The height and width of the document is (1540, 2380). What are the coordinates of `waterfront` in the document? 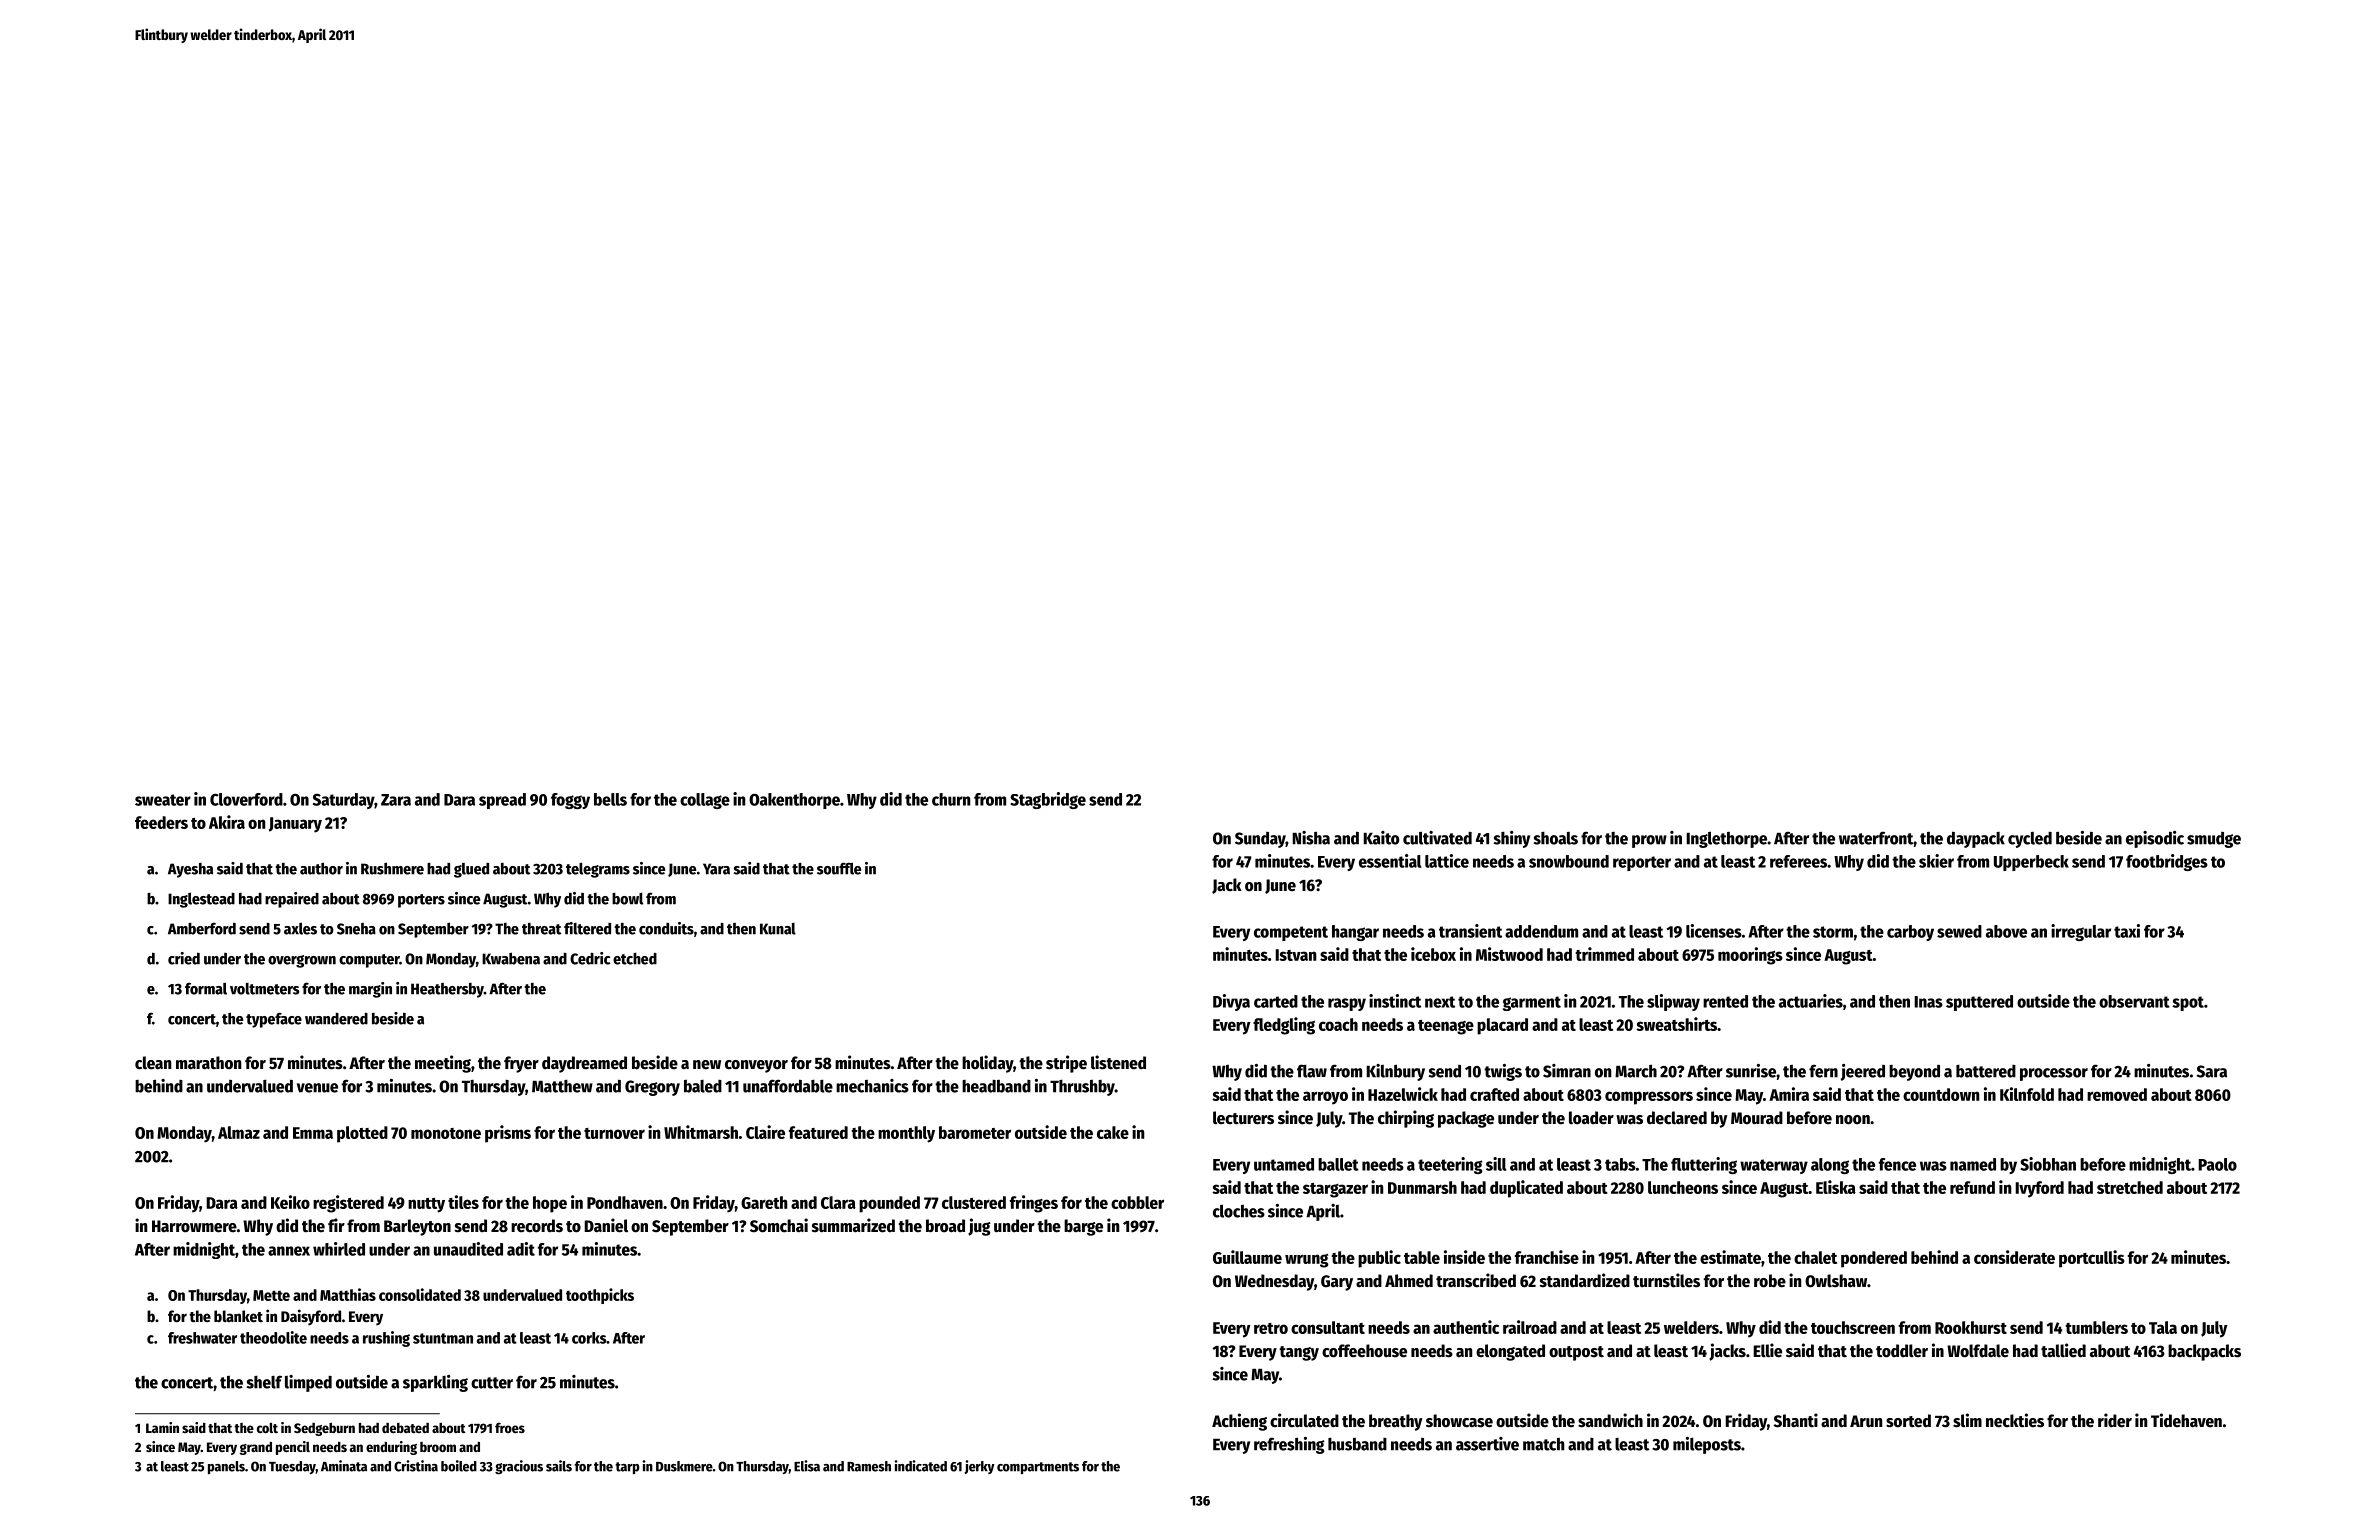 It's located at (1876, 838).
